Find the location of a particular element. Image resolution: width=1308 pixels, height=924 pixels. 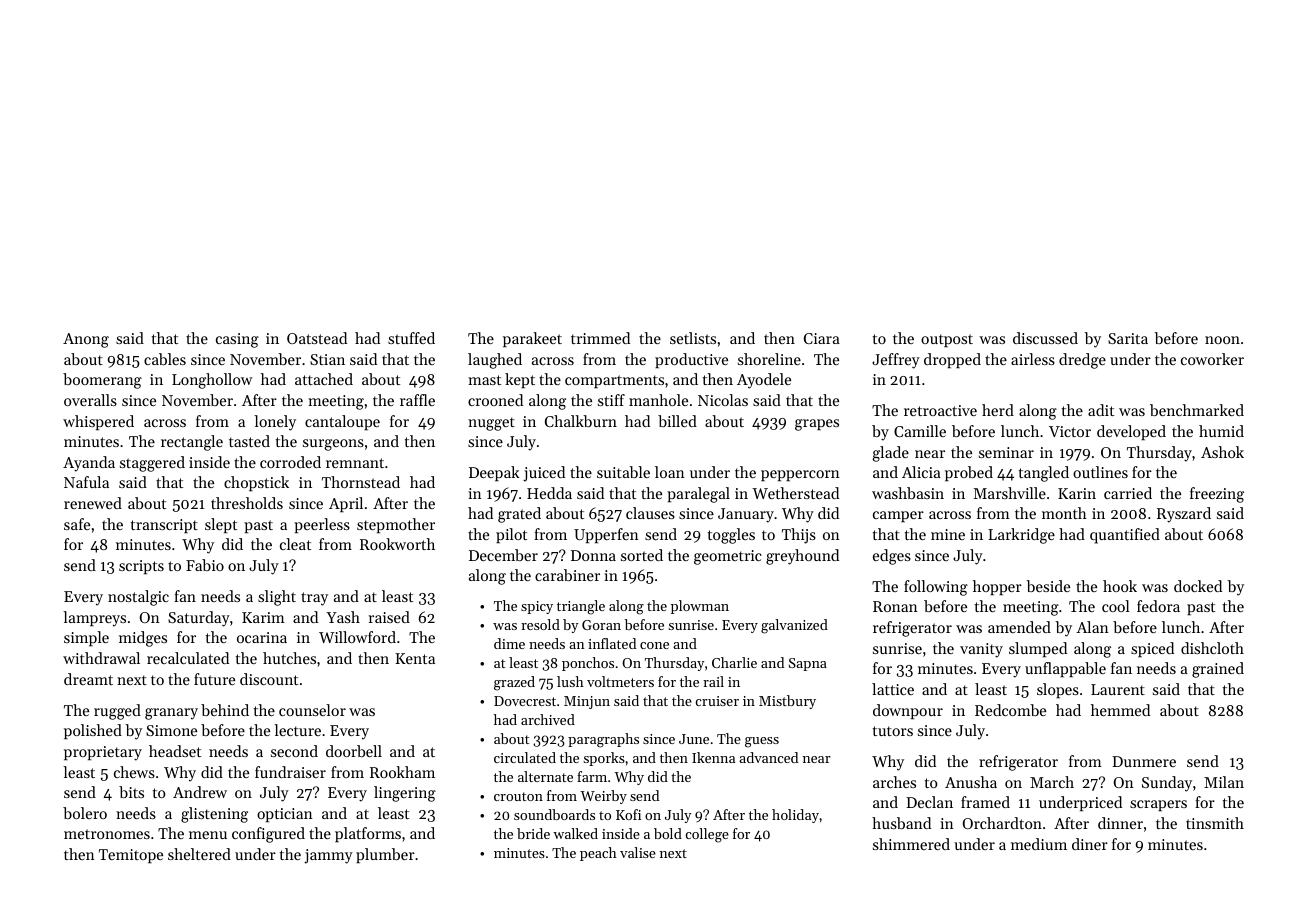

alternate is located at coordinates (545, 776).
